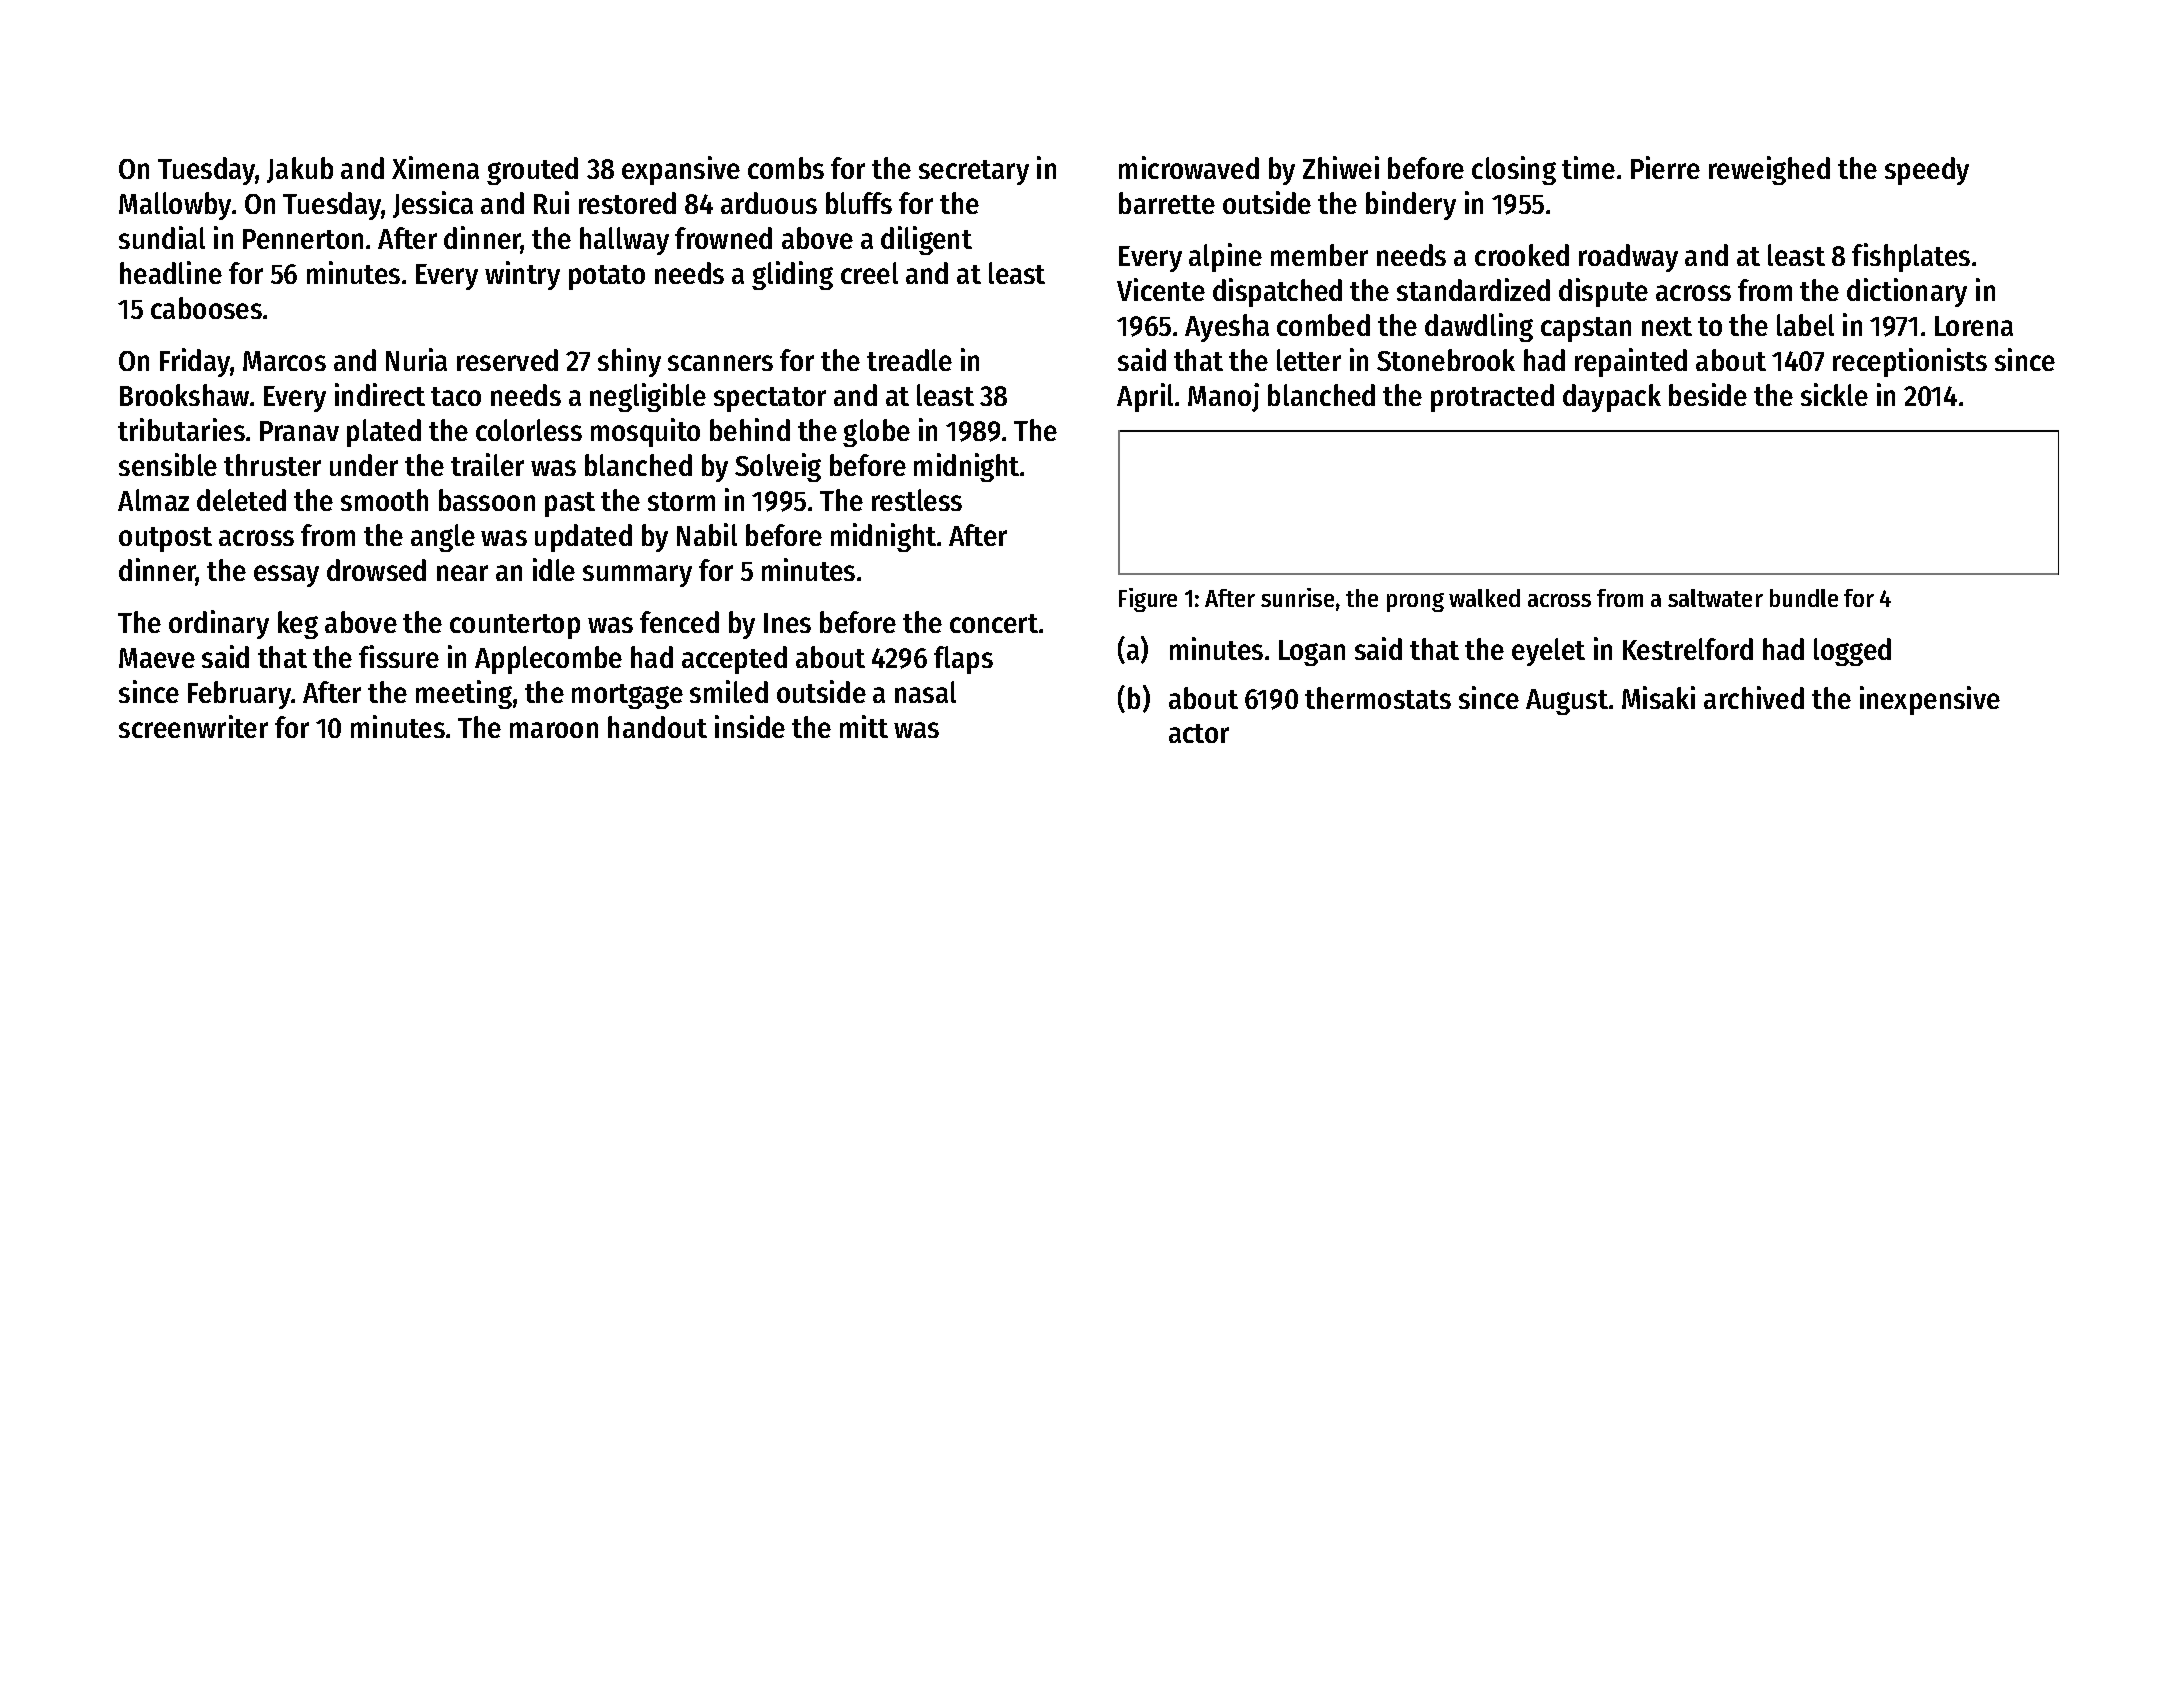  What do you see at coordinates (1161, 289) in the screenshot?
I see `Vicente` at bounding box center [1161, 289].
